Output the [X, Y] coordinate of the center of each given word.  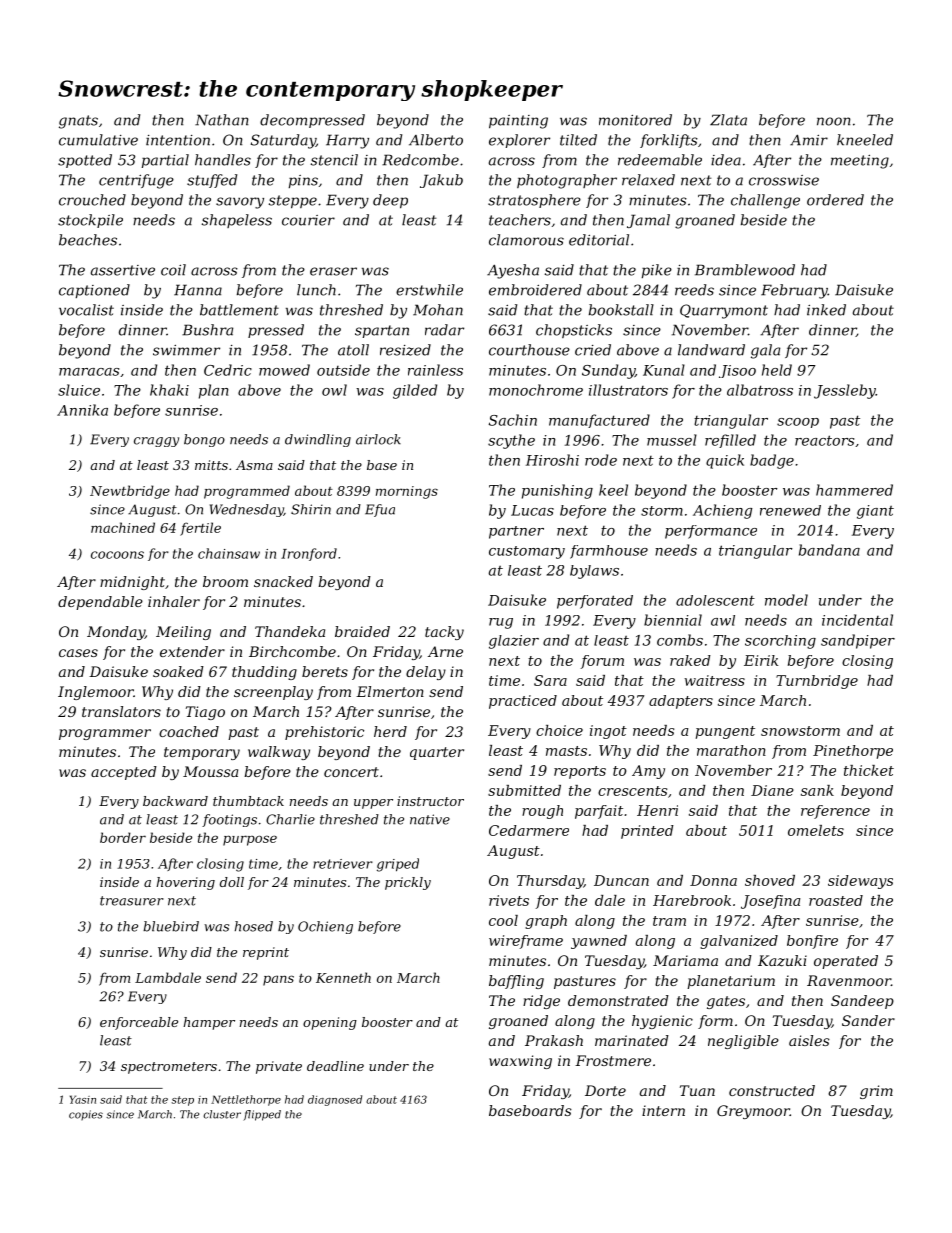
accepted [124, 773]
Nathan [221, 120]
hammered [854, 490]
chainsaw [229, 553]
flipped [262, 1115]
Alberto [436, 140]
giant [875, 512]
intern [663, 1110]
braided [362, 631]
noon [833, 121]
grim [876, 1092]
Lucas [532, 510]
